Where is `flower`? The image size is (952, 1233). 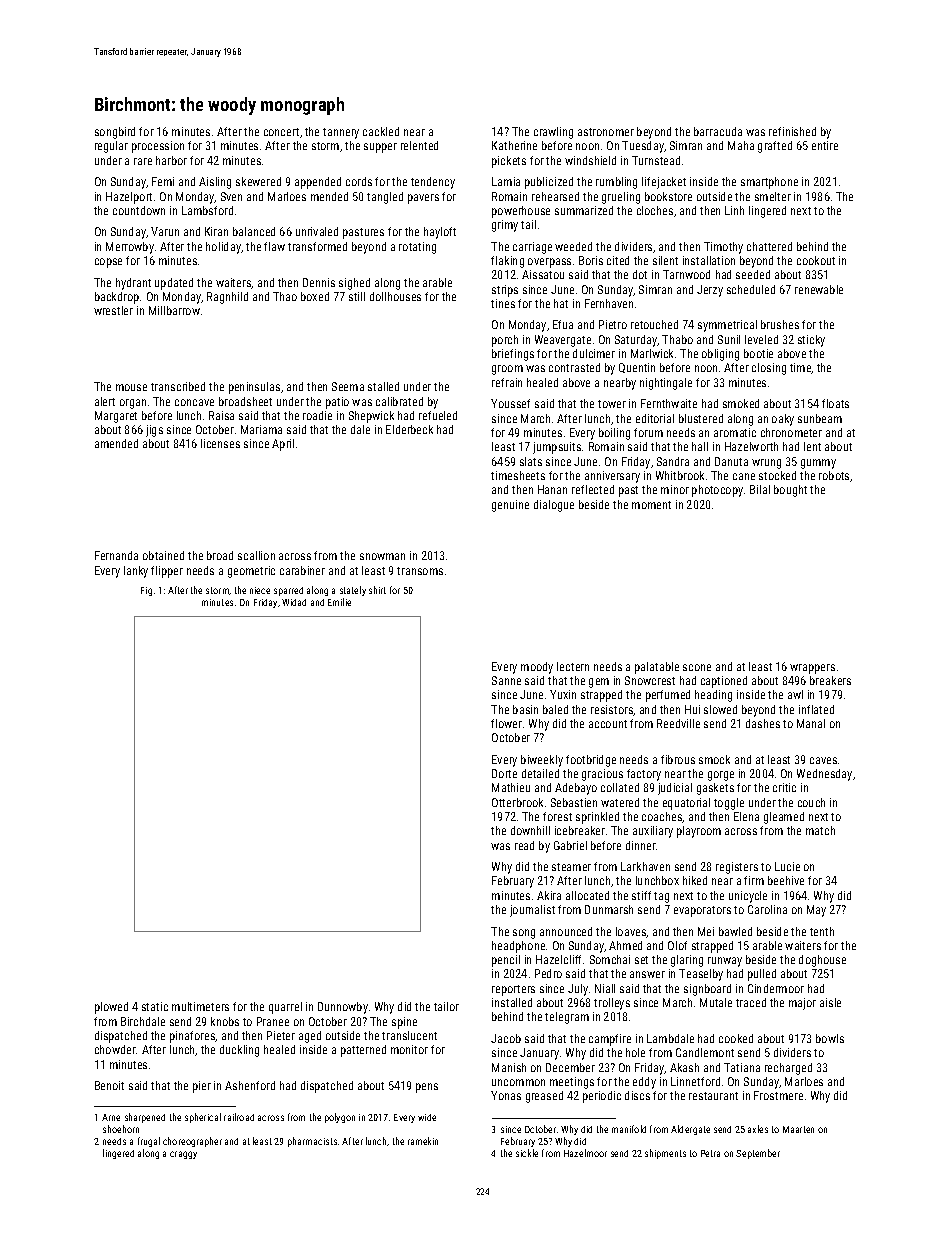
flower is located at coordinates (506, 723).
